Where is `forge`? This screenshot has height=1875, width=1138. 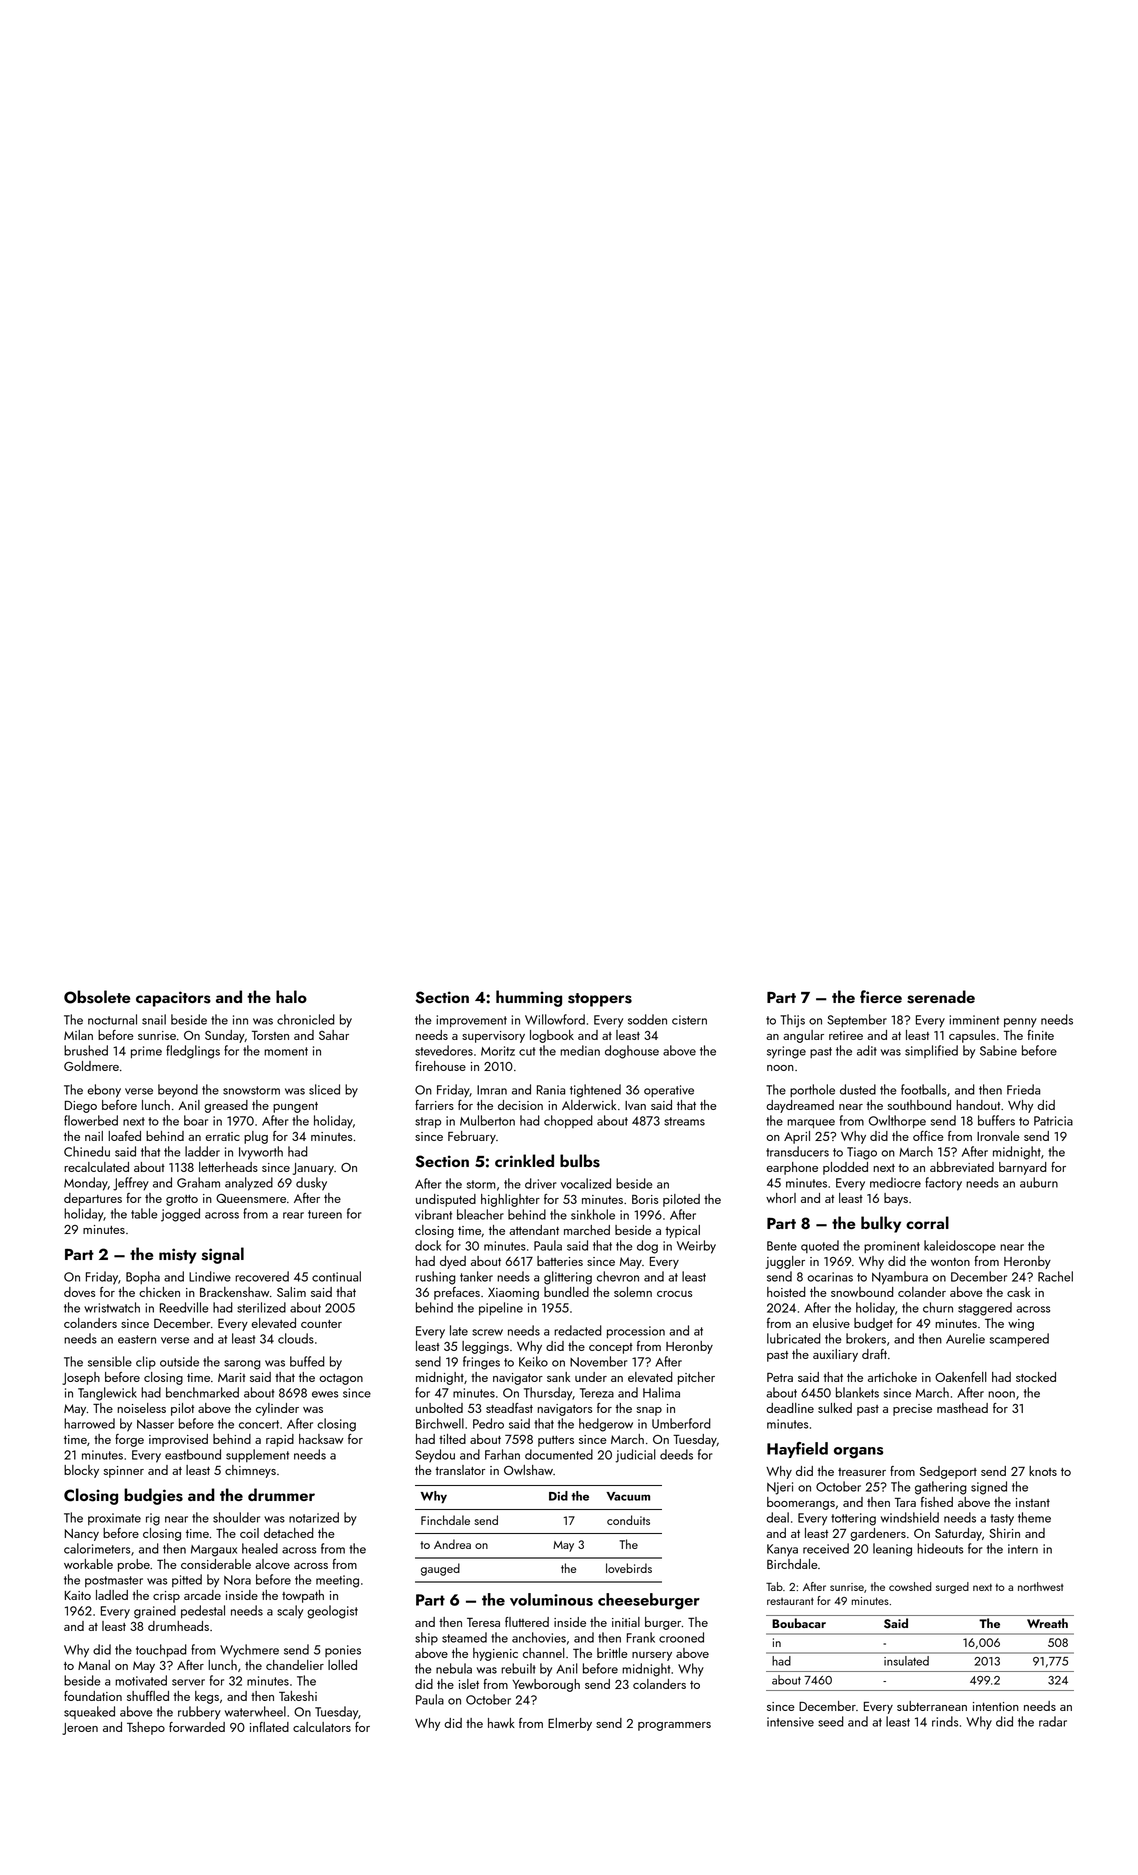
forge is located at coordinates (129, 1440).
